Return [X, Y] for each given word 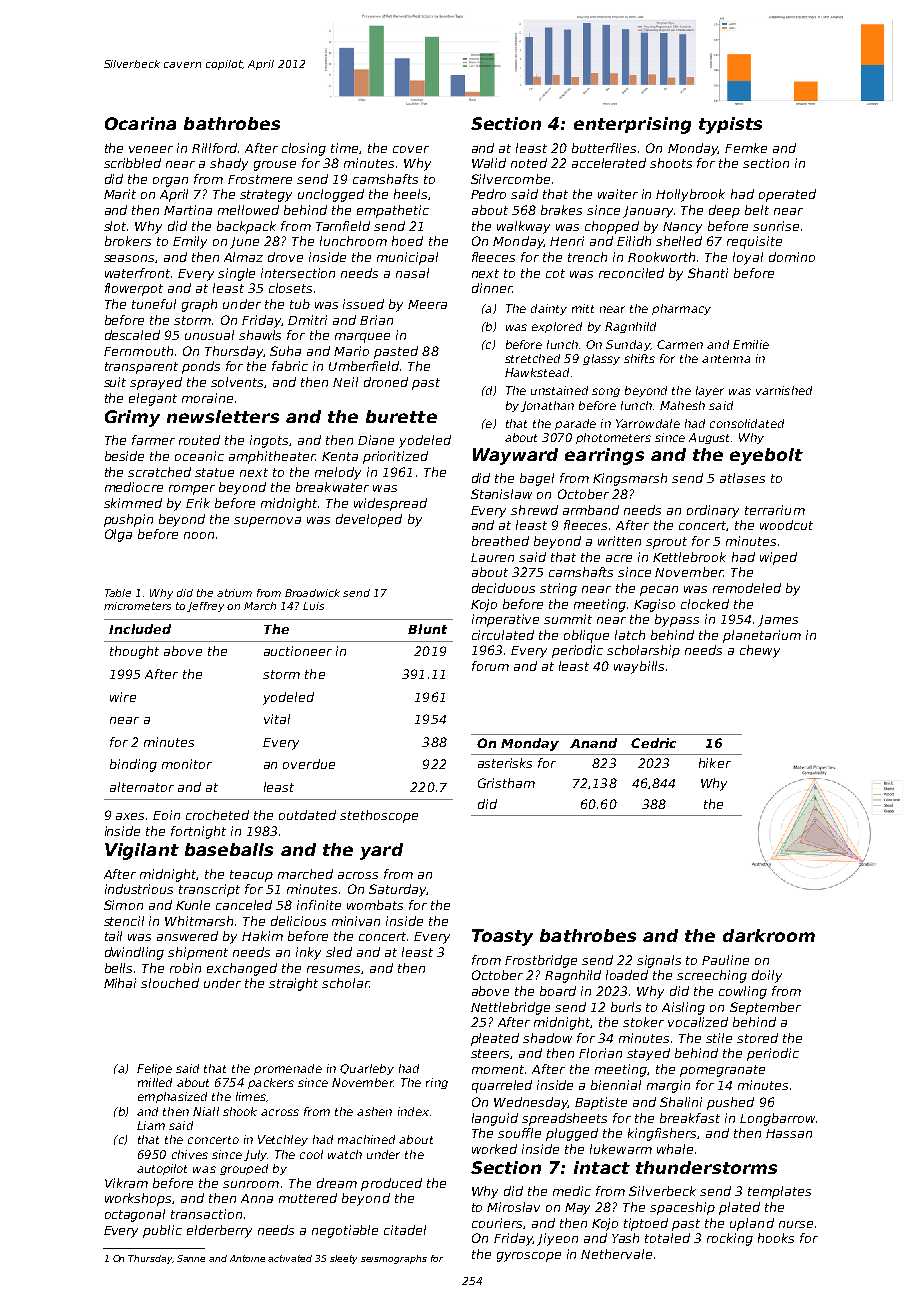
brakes [561, 210]
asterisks [505, 763]
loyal [748, 258]
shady [229, 164]
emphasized [172, 1097]
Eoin [166, 815]
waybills [639, 667]
